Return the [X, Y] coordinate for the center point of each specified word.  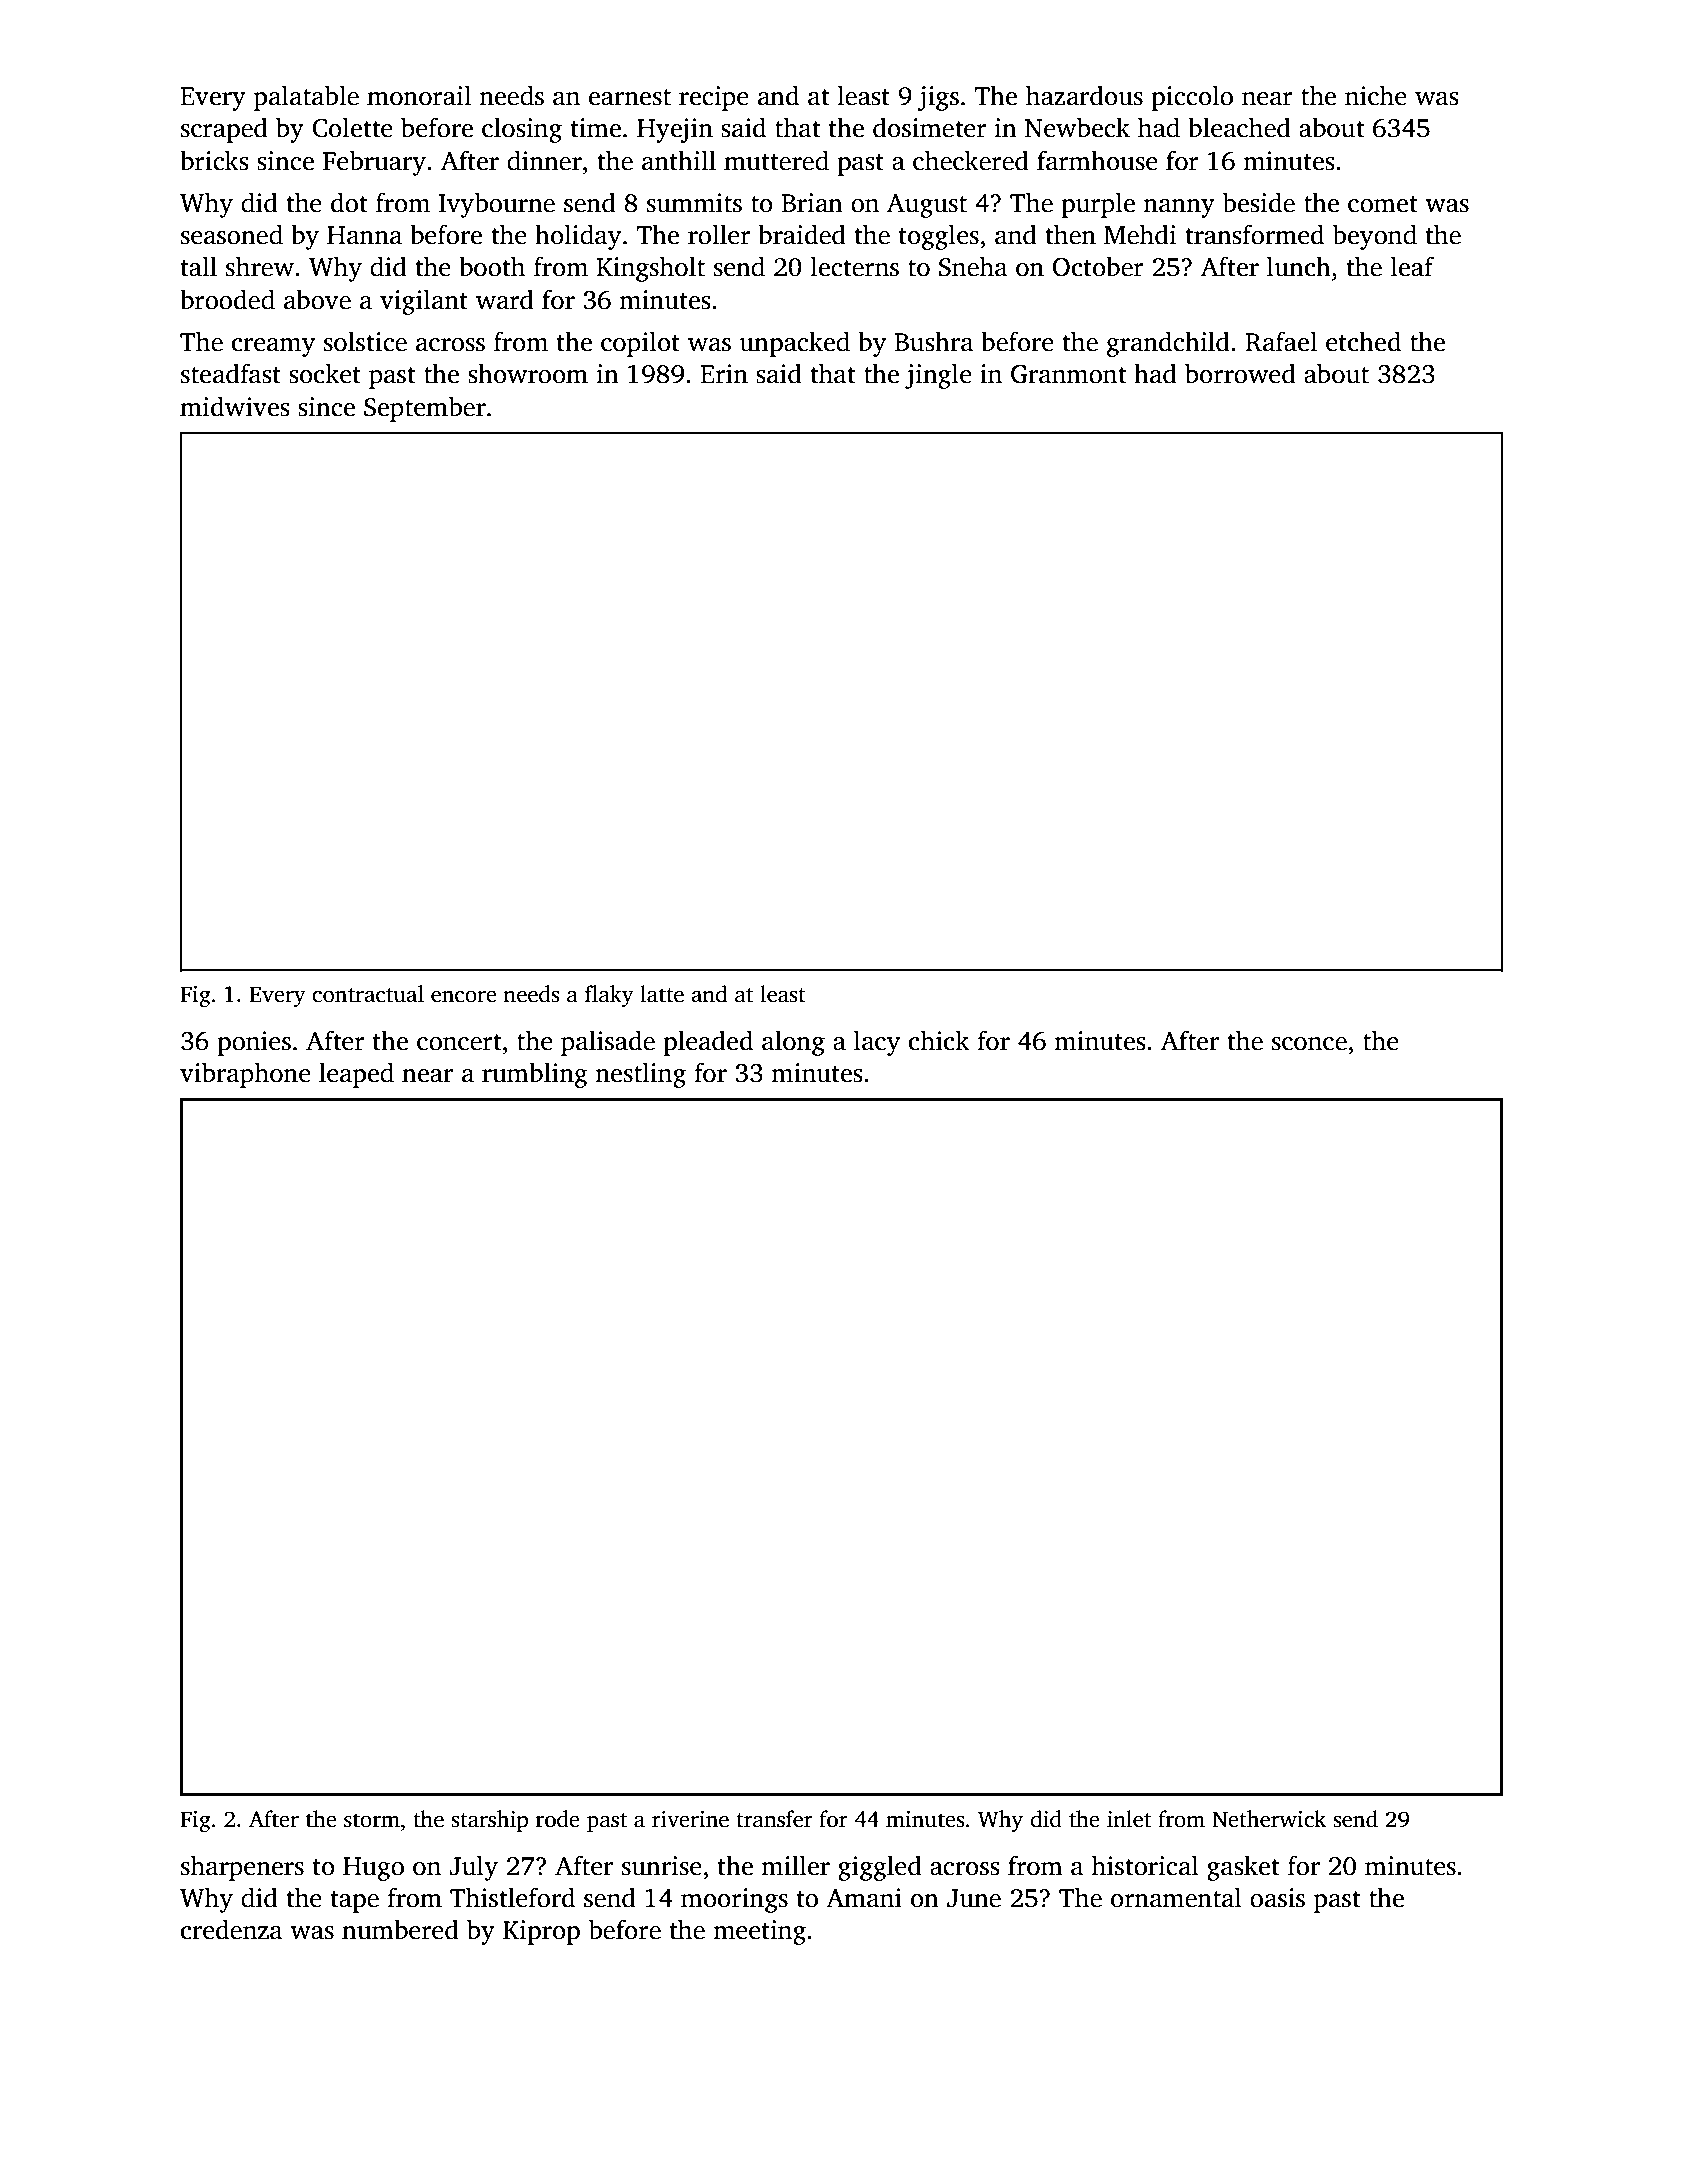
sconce [1309, 1044]
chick [939, 1040]
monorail [419, 95]
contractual [368, 994]
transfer [774, 1819]
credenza [232, 1929]
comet [1383, 204]
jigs [938, 98]
